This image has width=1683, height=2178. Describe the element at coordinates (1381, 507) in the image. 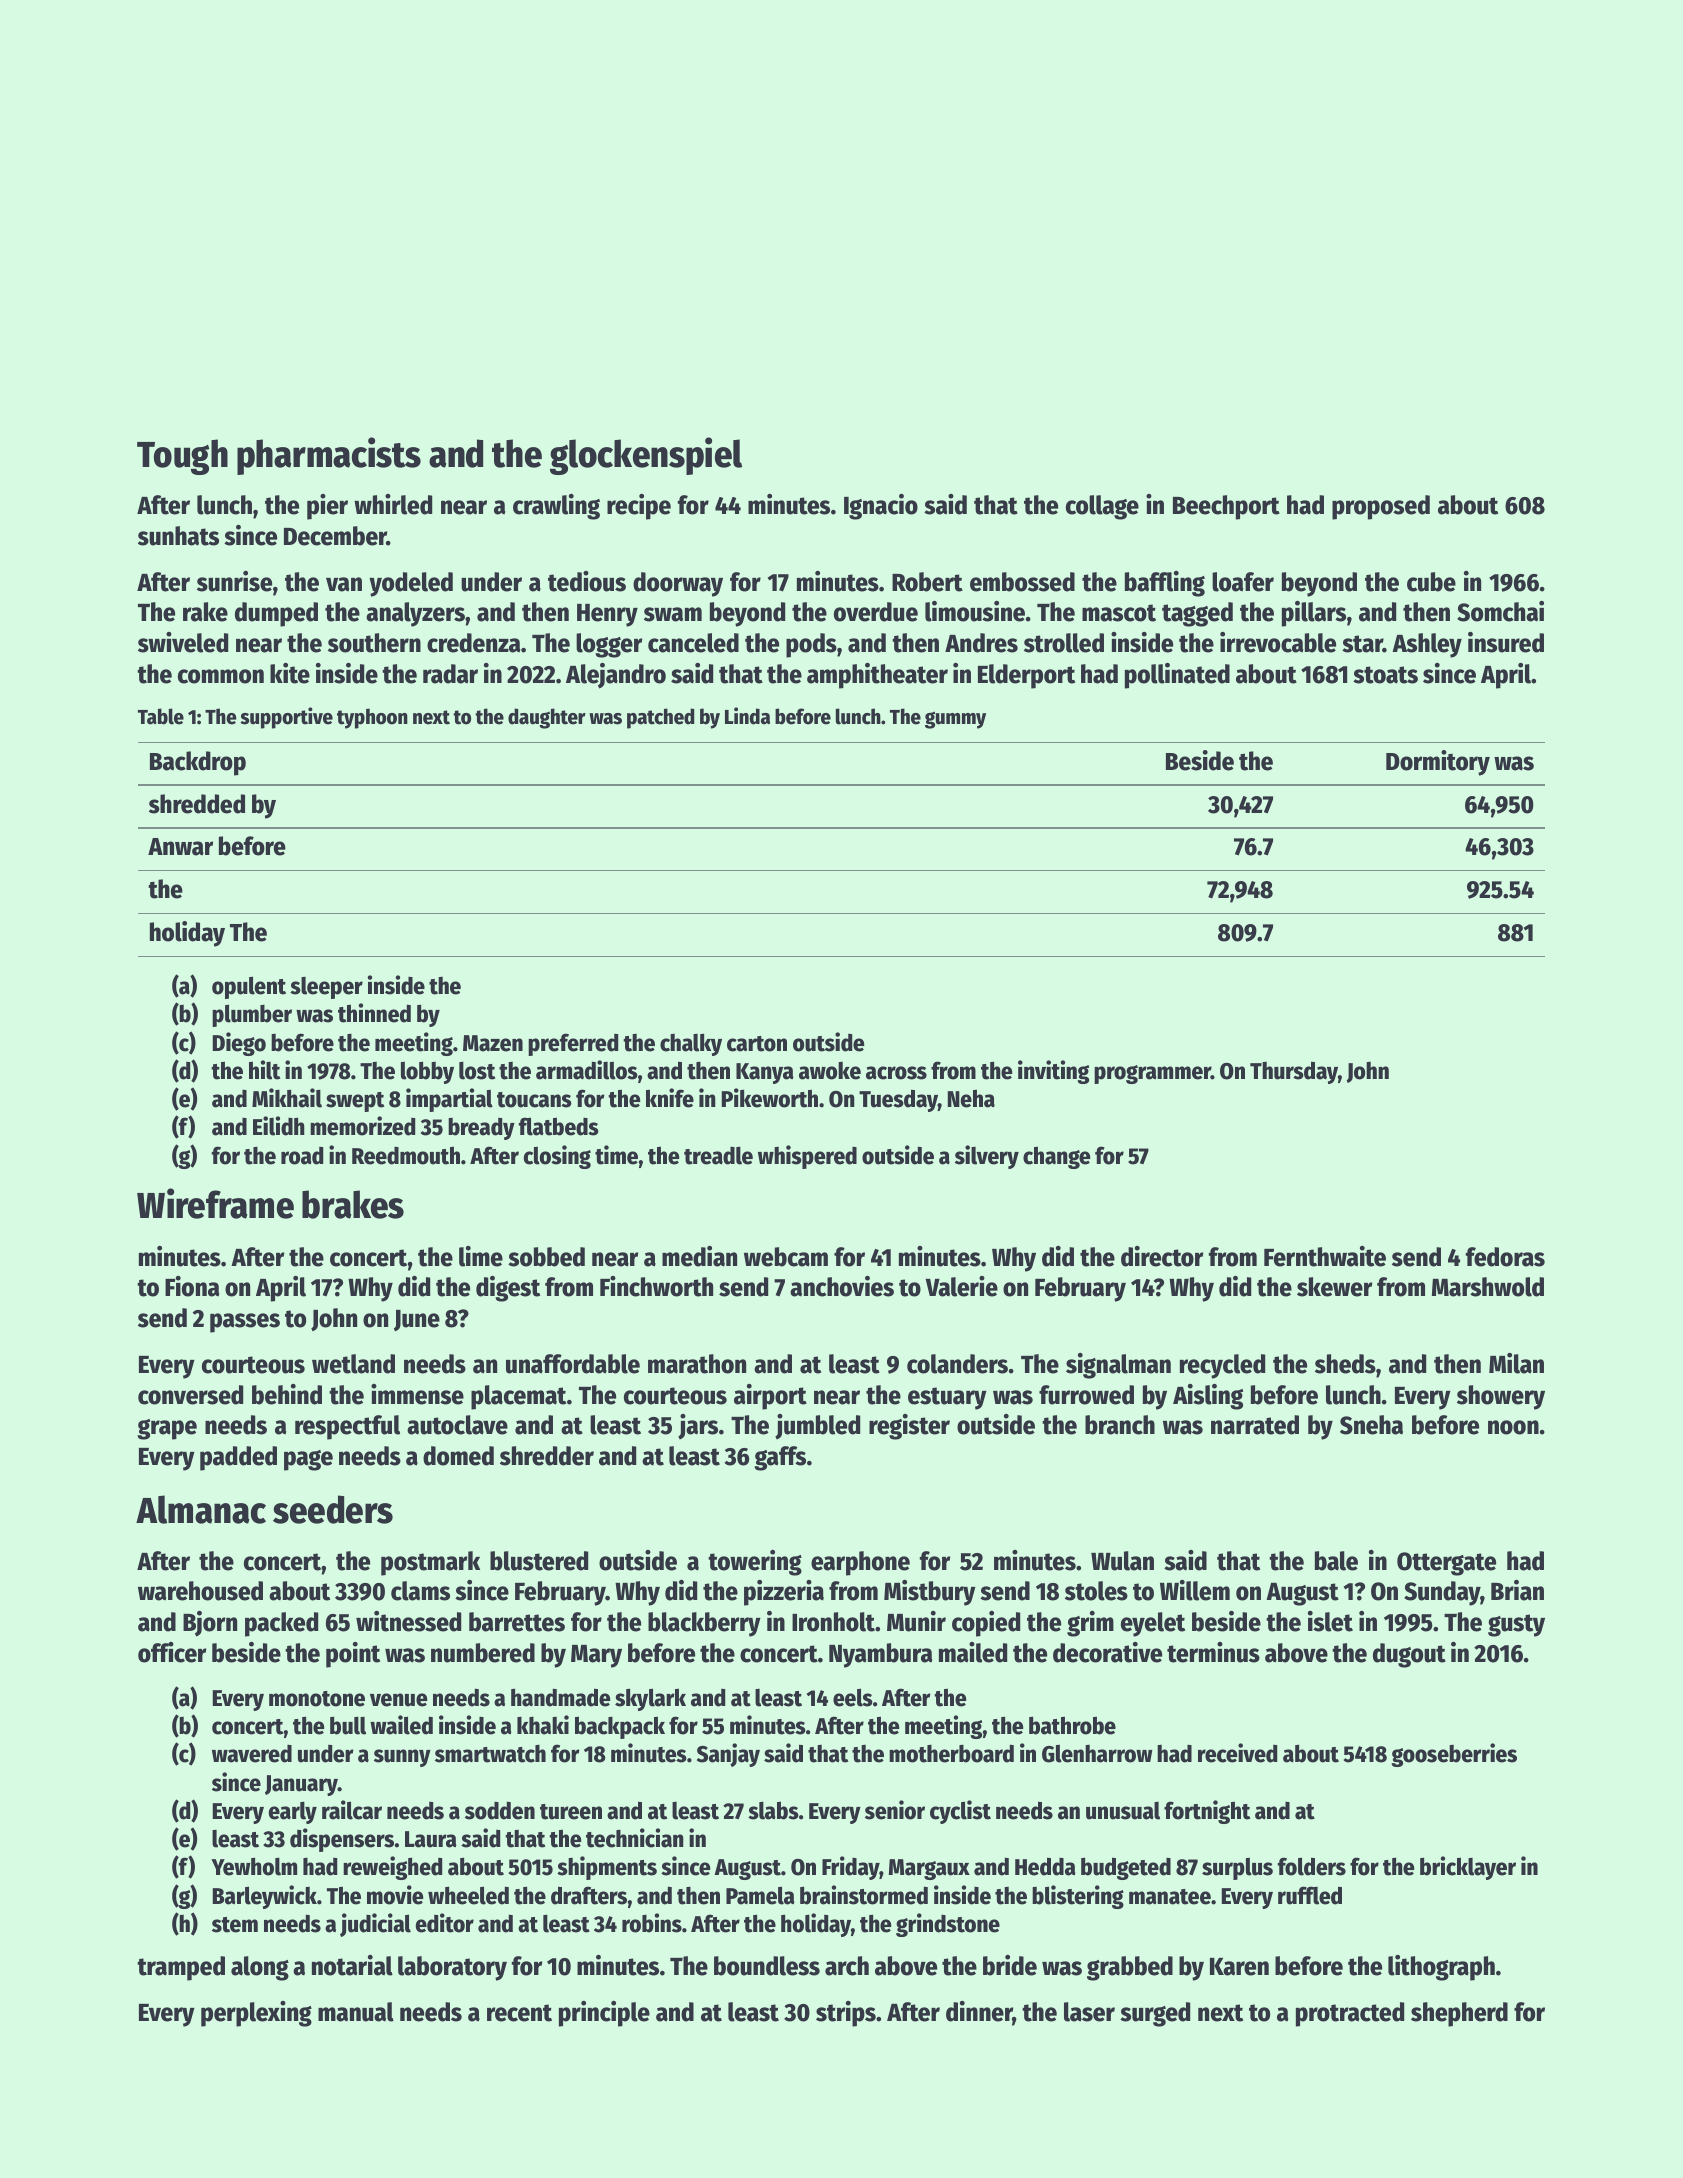

I see `proposed` at that location.
